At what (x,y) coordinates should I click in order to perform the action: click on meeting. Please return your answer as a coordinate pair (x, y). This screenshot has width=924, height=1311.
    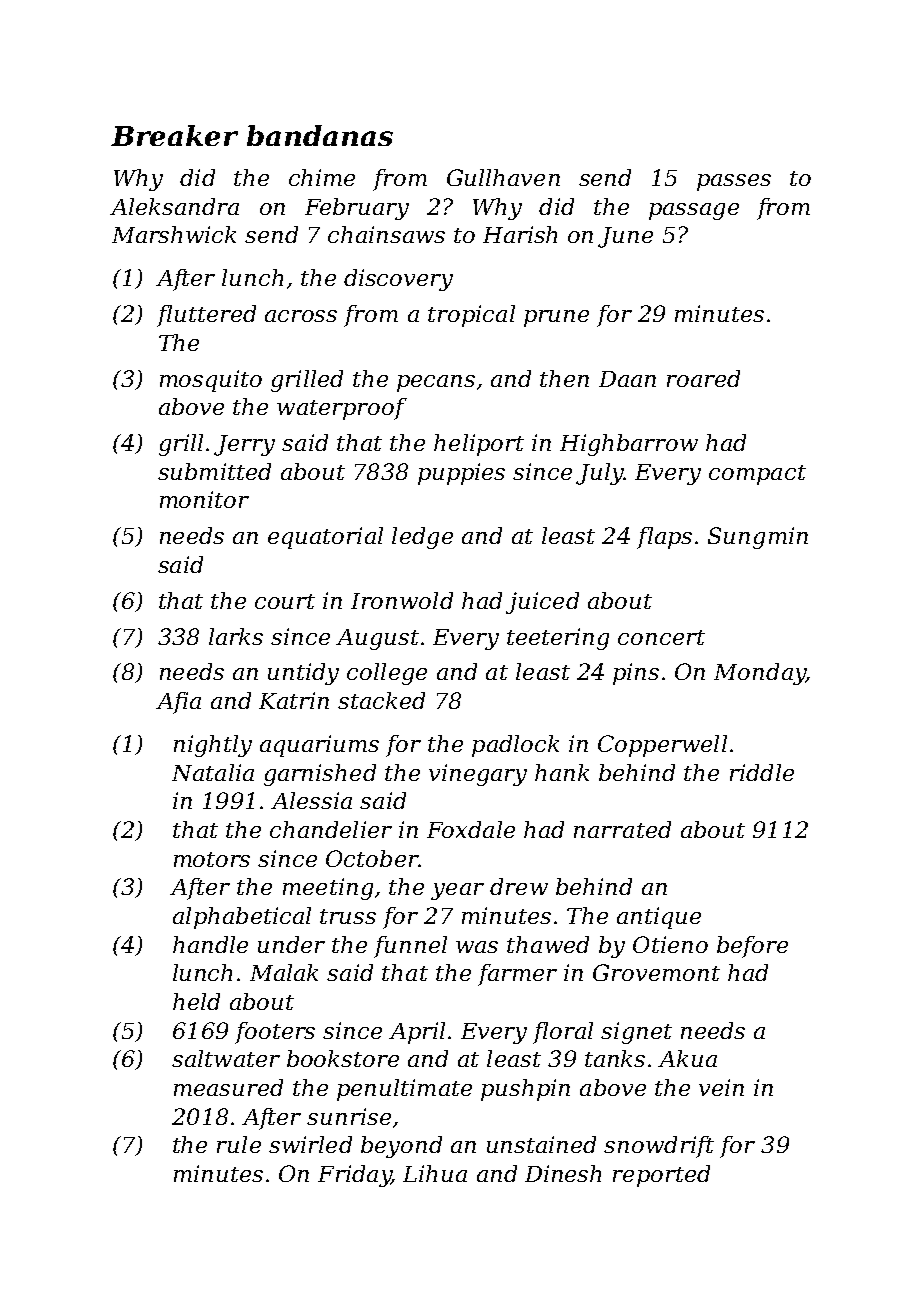
    Looking at the image, I should click on (328, 889).
